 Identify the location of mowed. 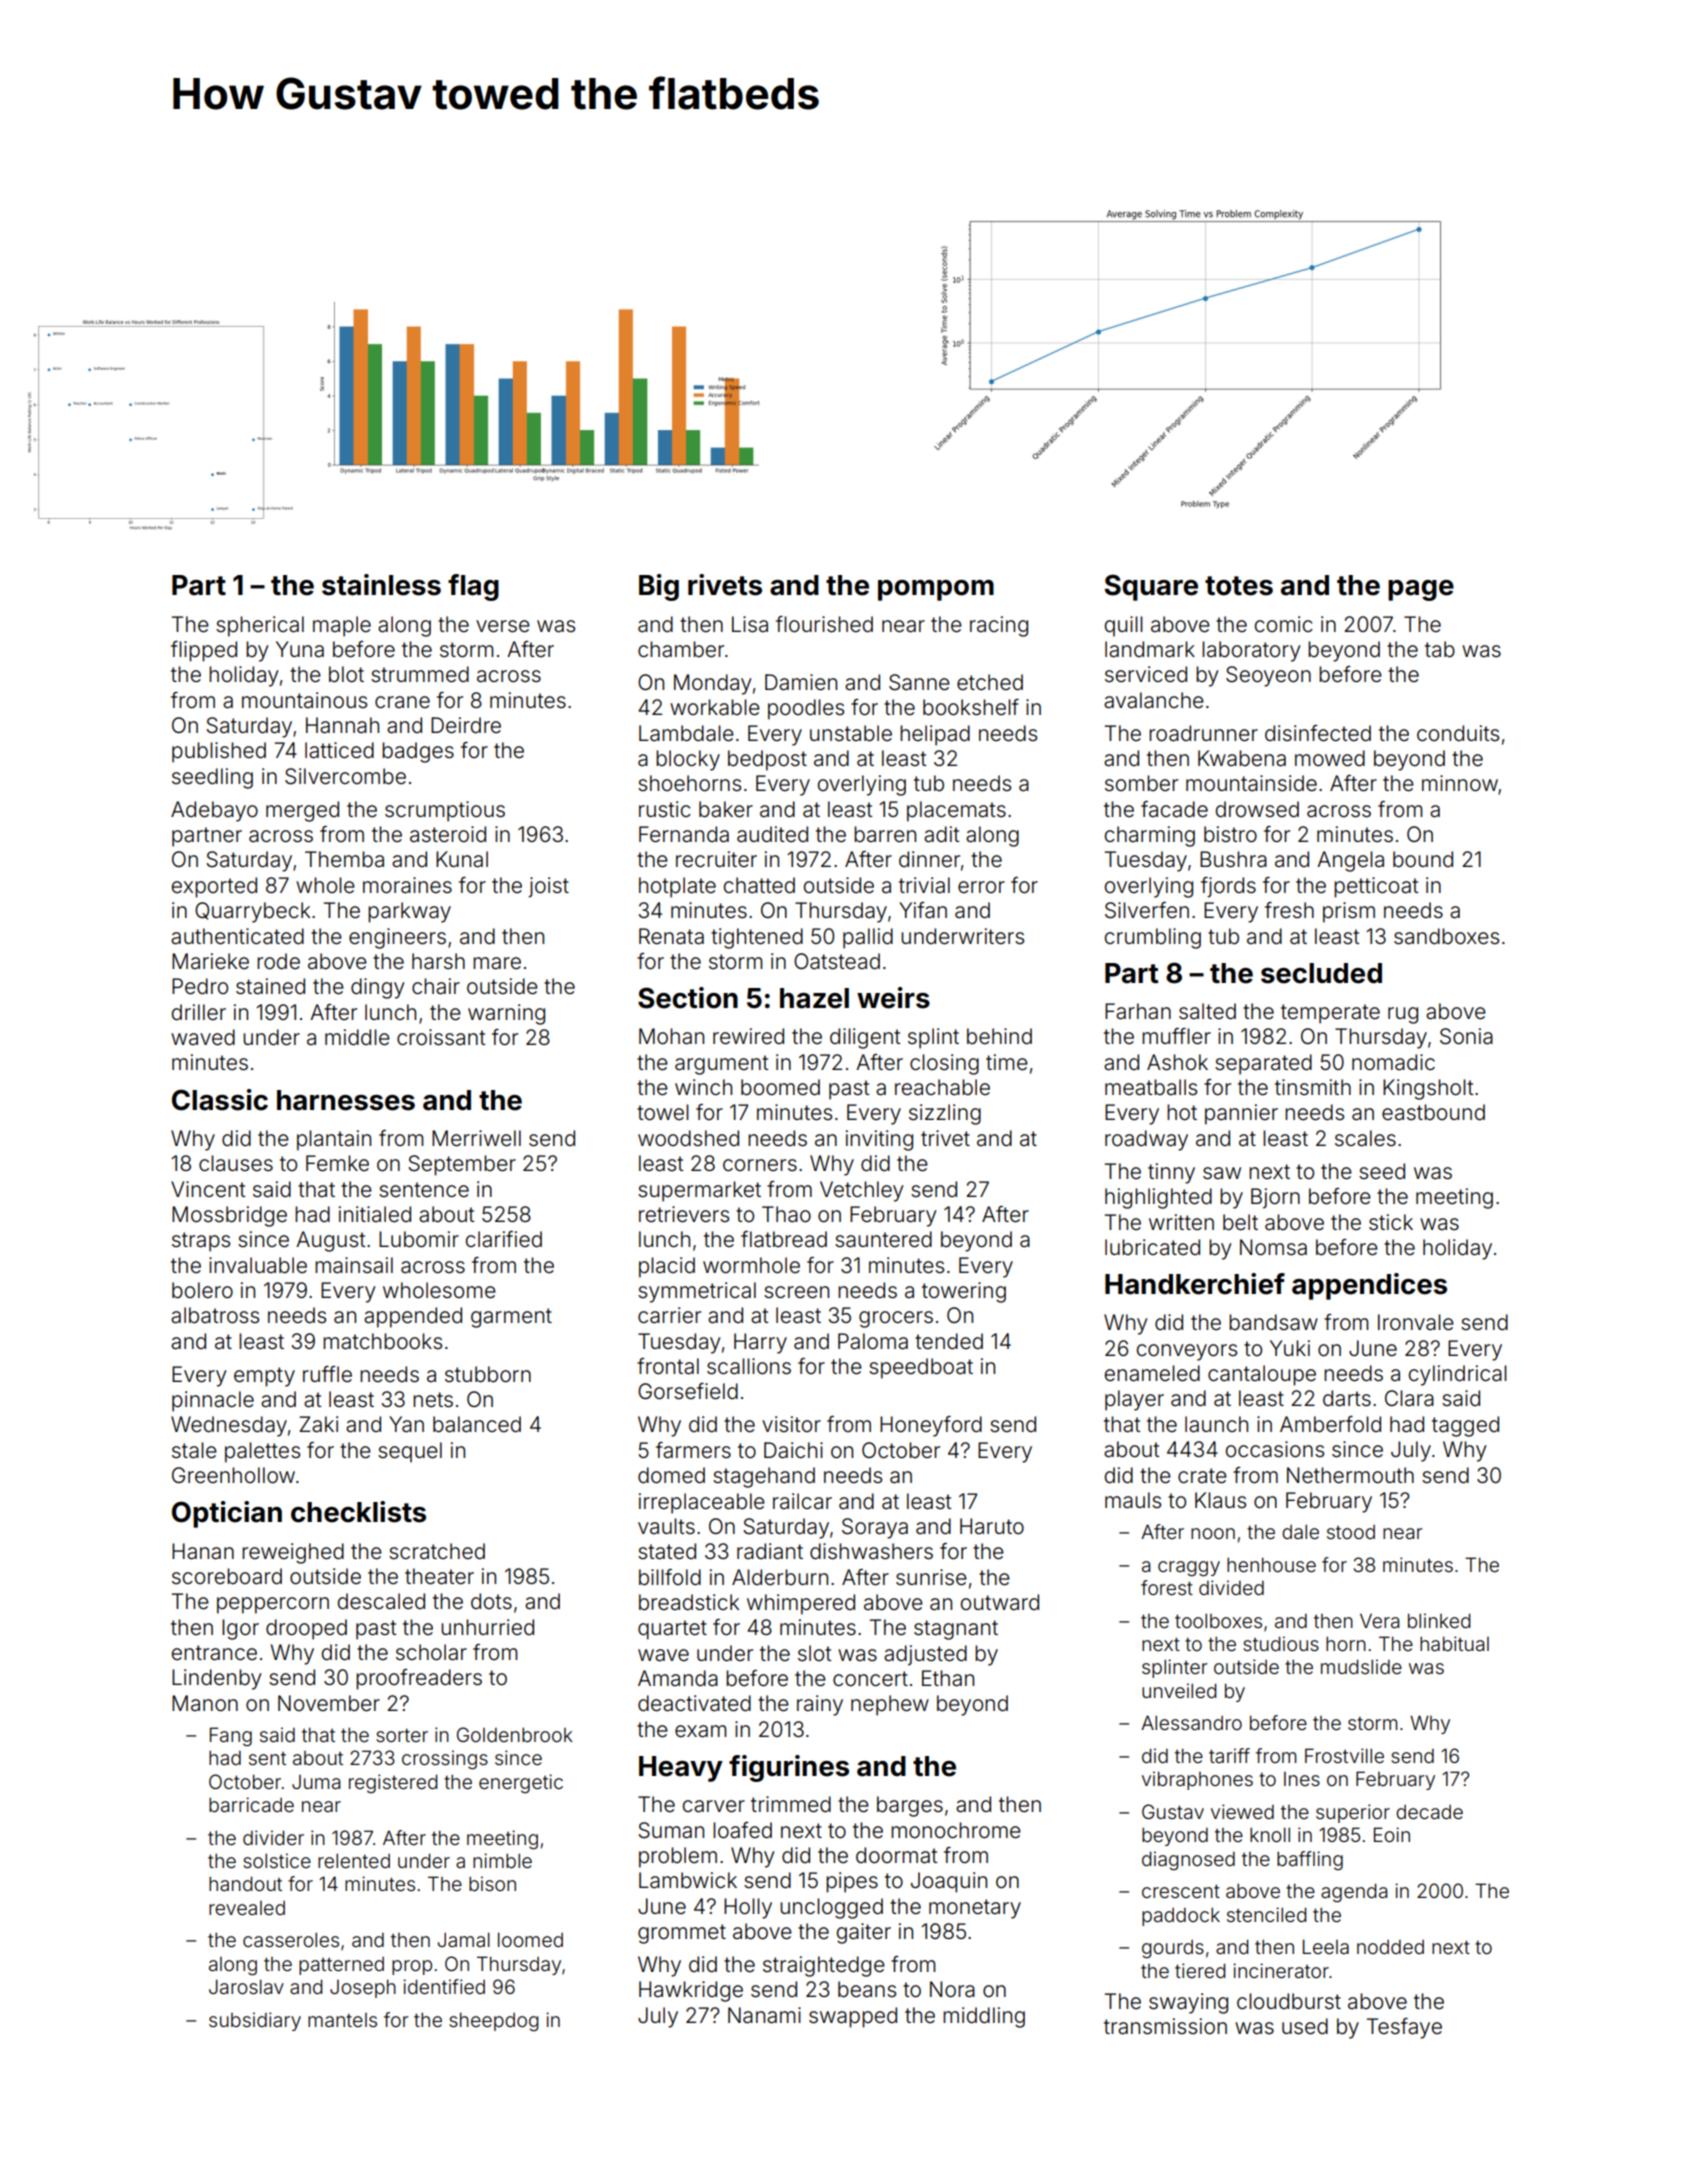
(1330, 758).
